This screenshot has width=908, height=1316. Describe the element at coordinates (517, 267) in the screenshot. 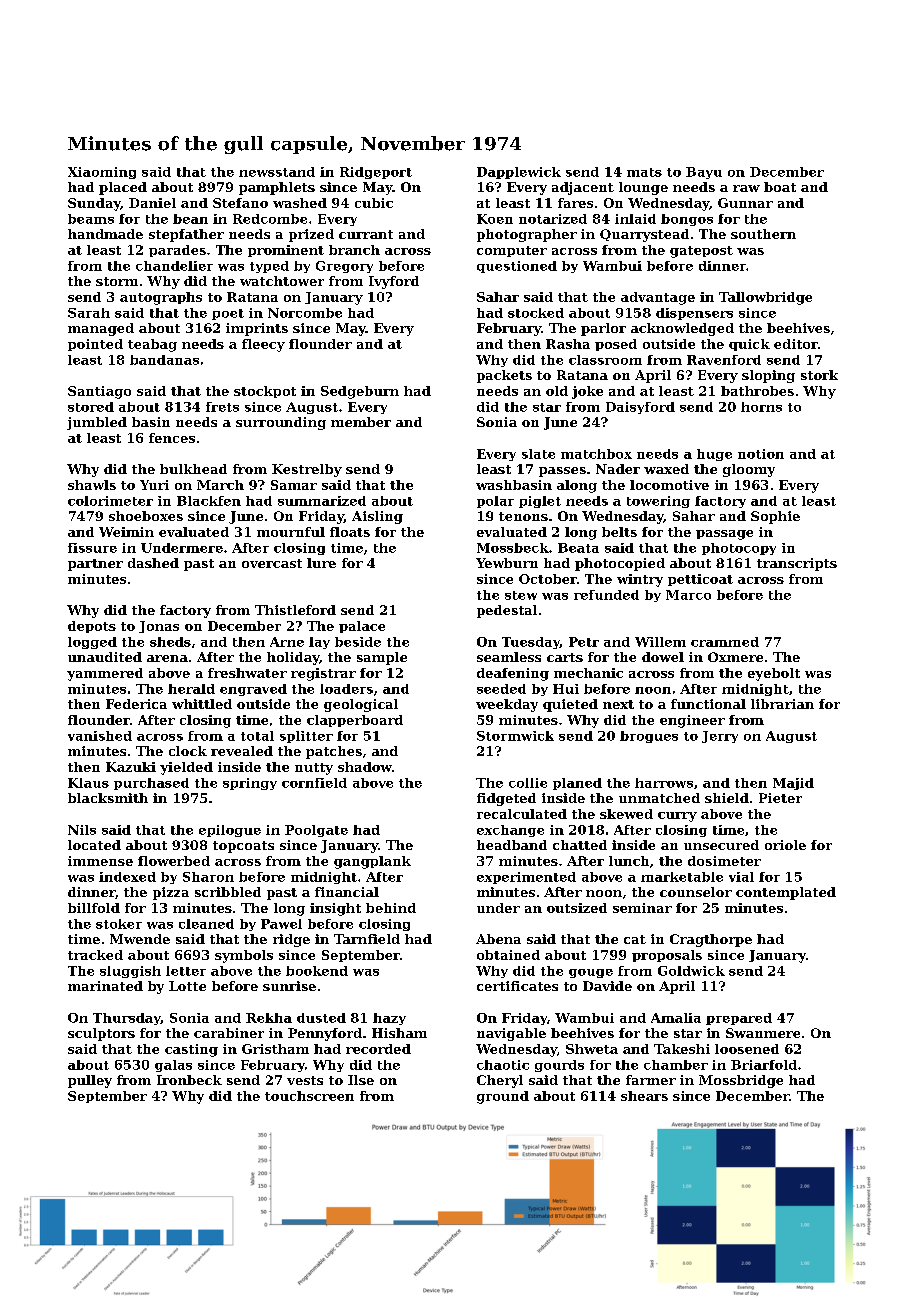

I see `questioned` at that location.
